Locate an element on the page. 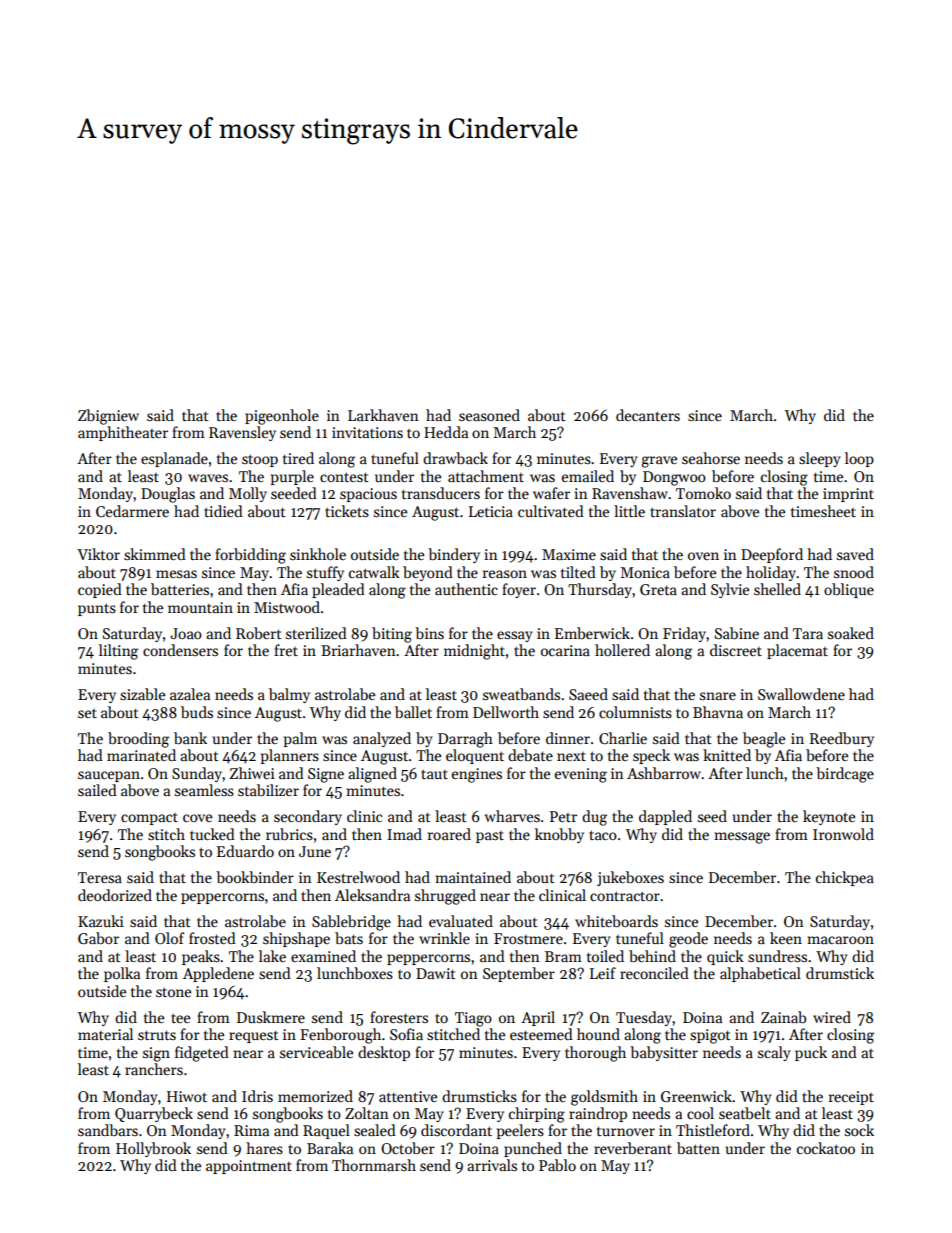 This image has width=952, height=1233. Tuesday is located at coordinates (644, 1018).
